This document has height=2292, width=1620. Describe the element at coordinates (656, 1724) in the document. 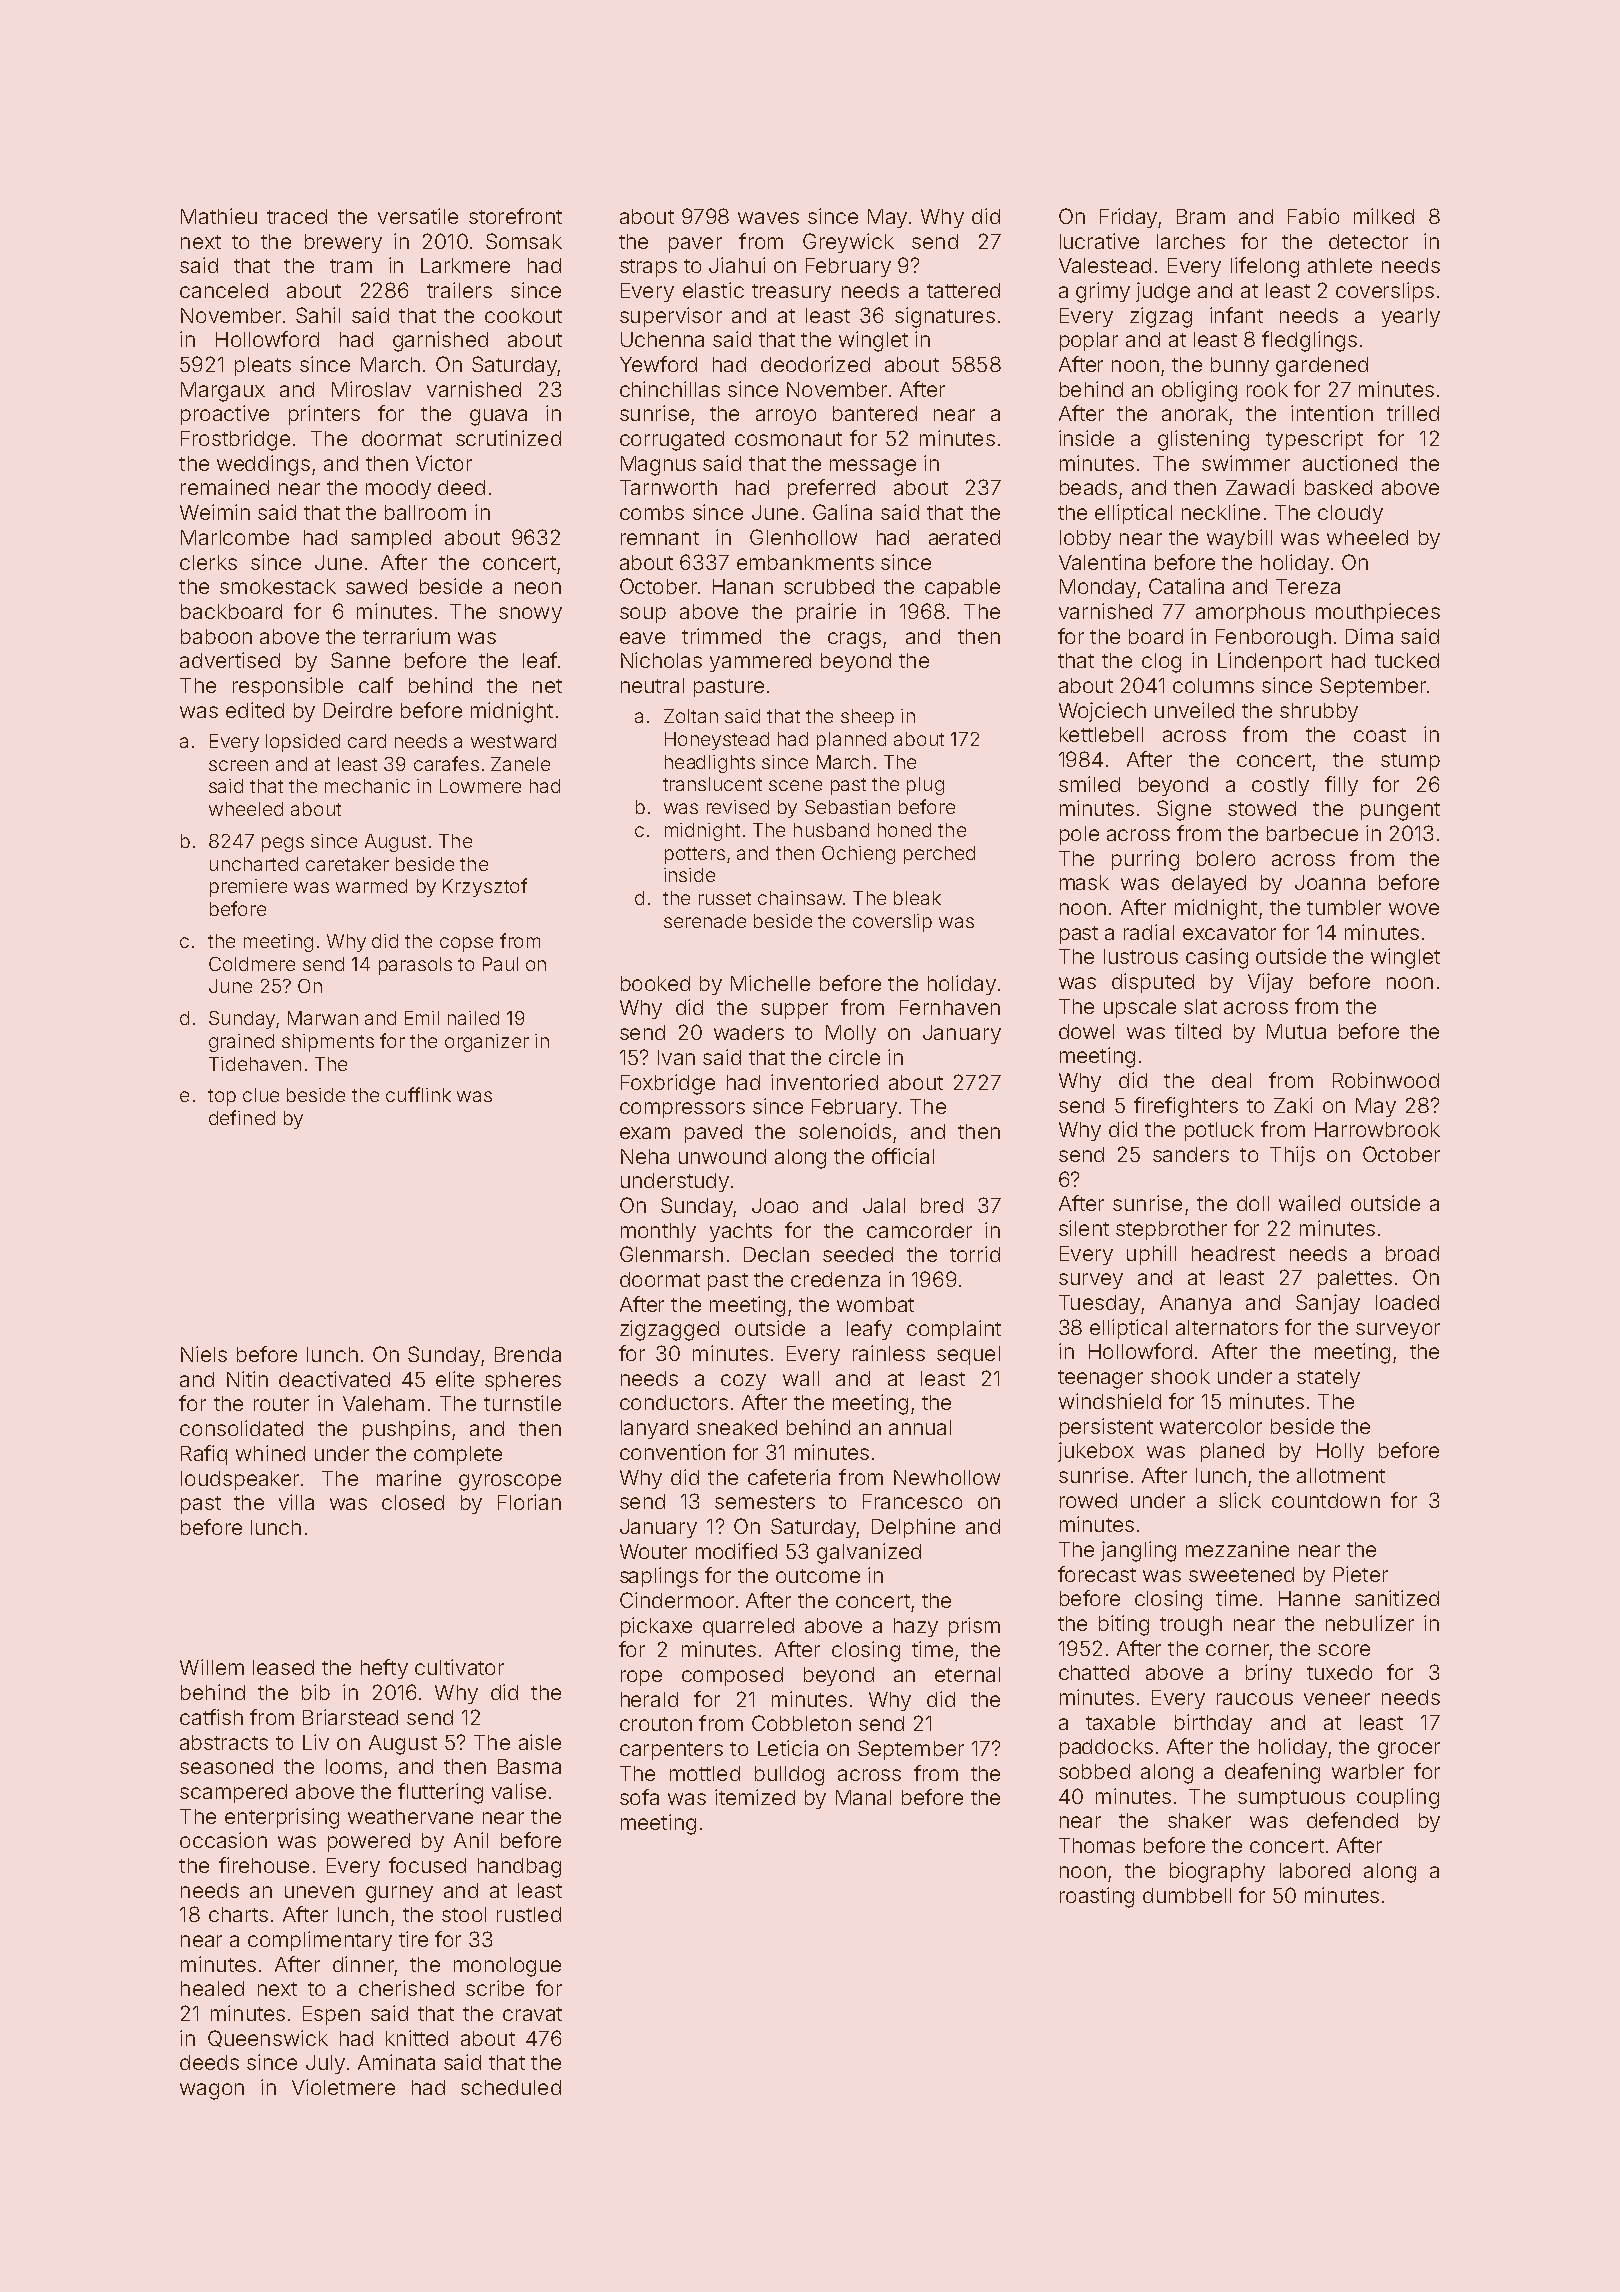

I see `crouton` at that location.
